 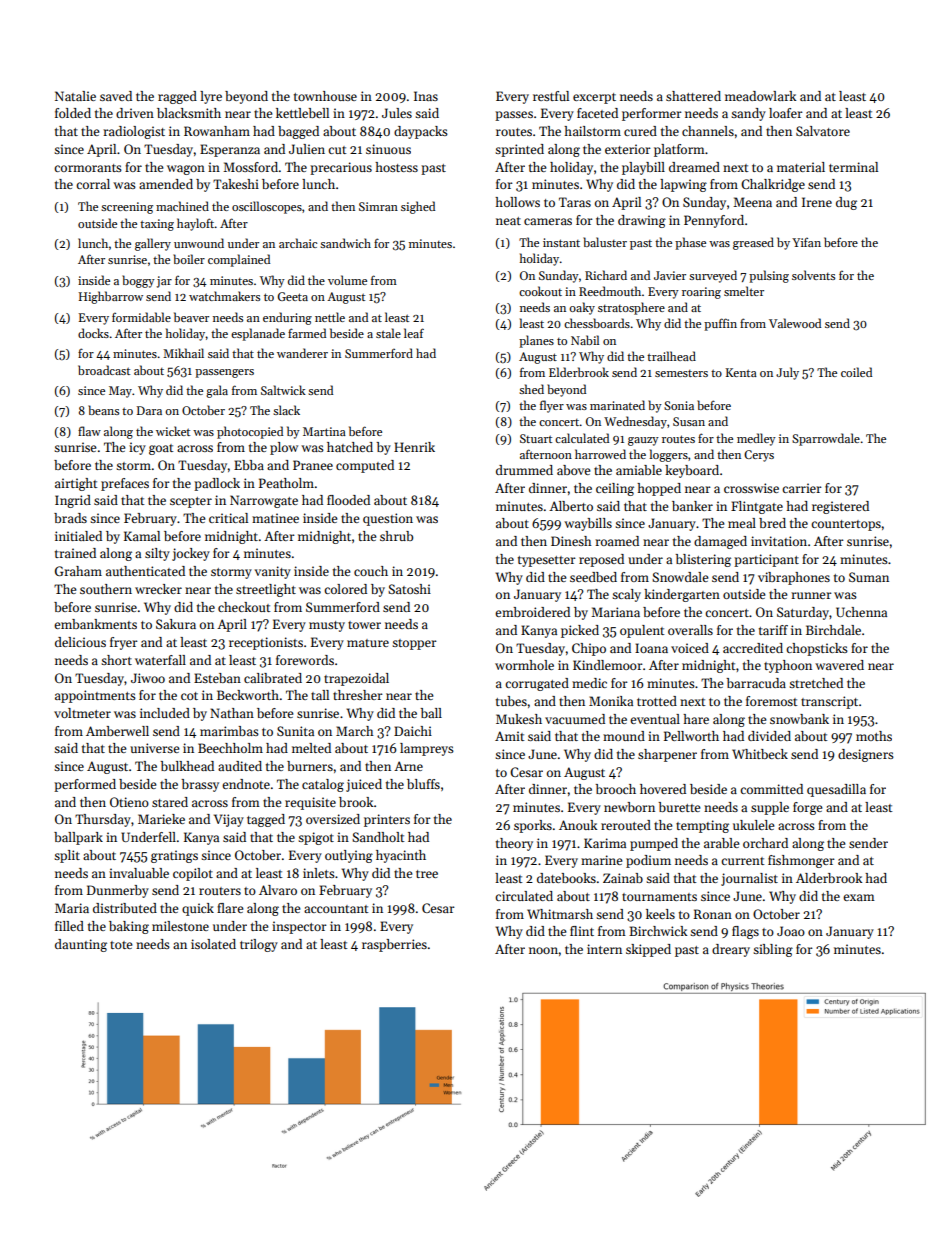 What do you see at coordinates (259, 945) in the document?
I see `trilogy` at bounding box center [259, 945].
